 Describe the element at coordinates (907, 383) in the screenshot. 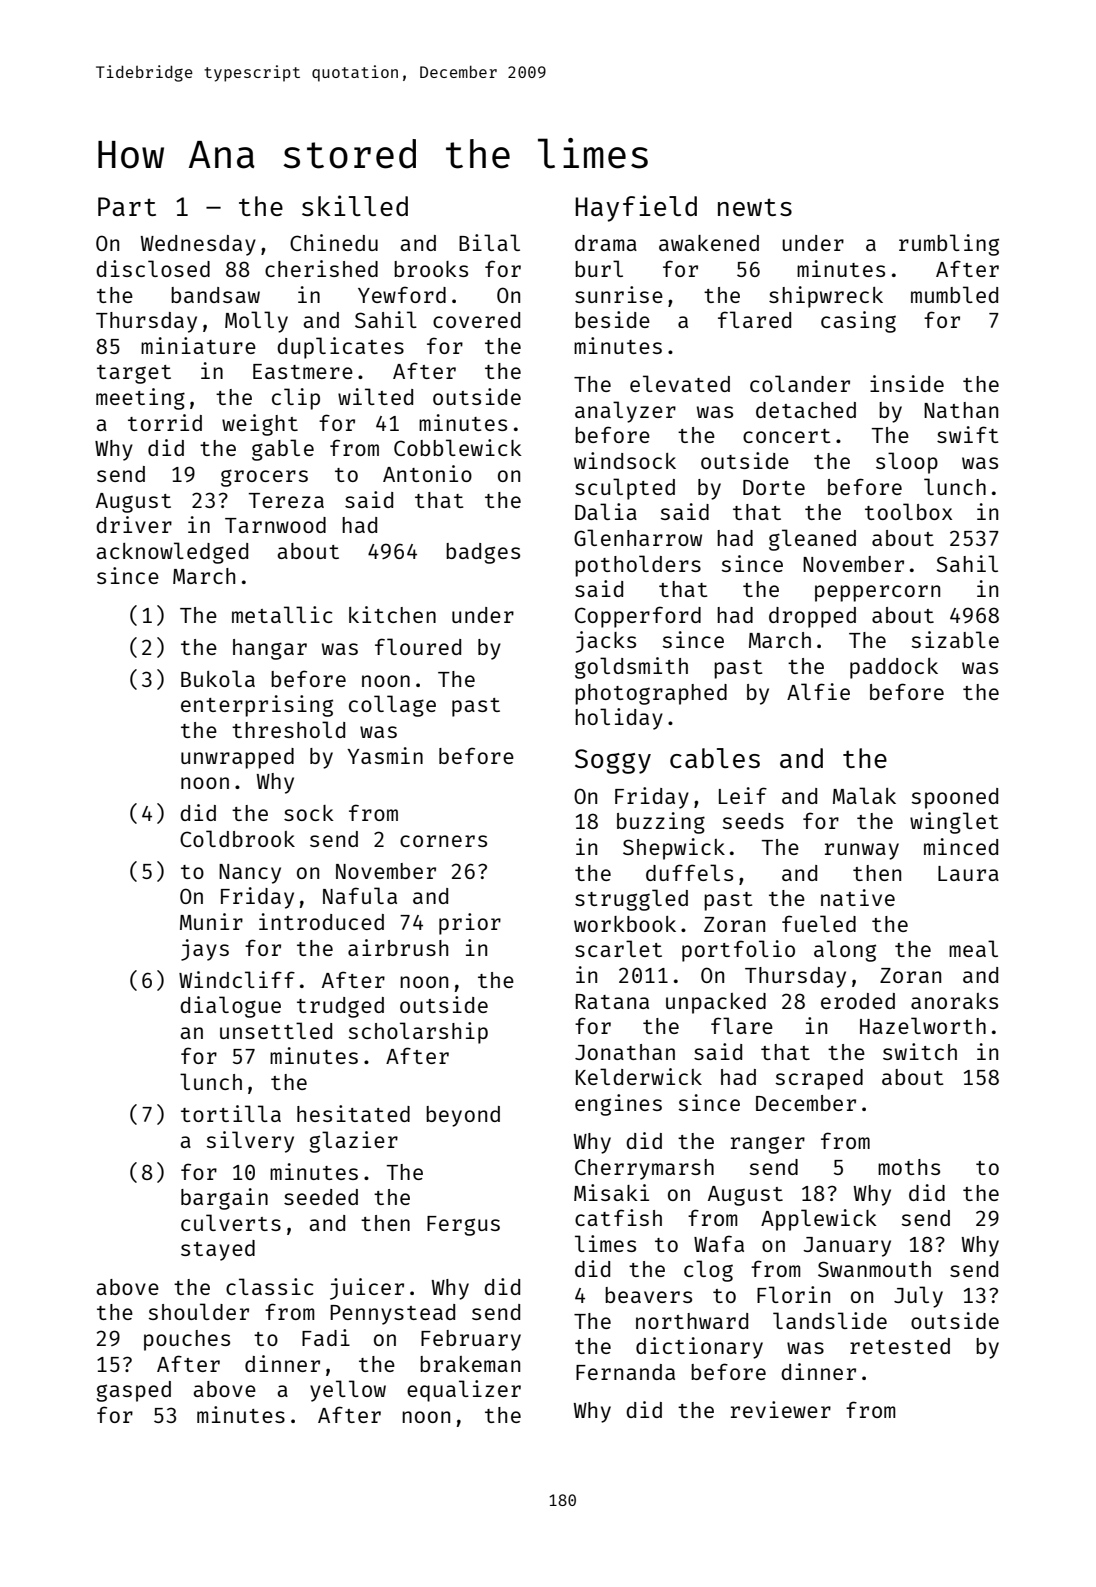

I see `inside` at that location.
